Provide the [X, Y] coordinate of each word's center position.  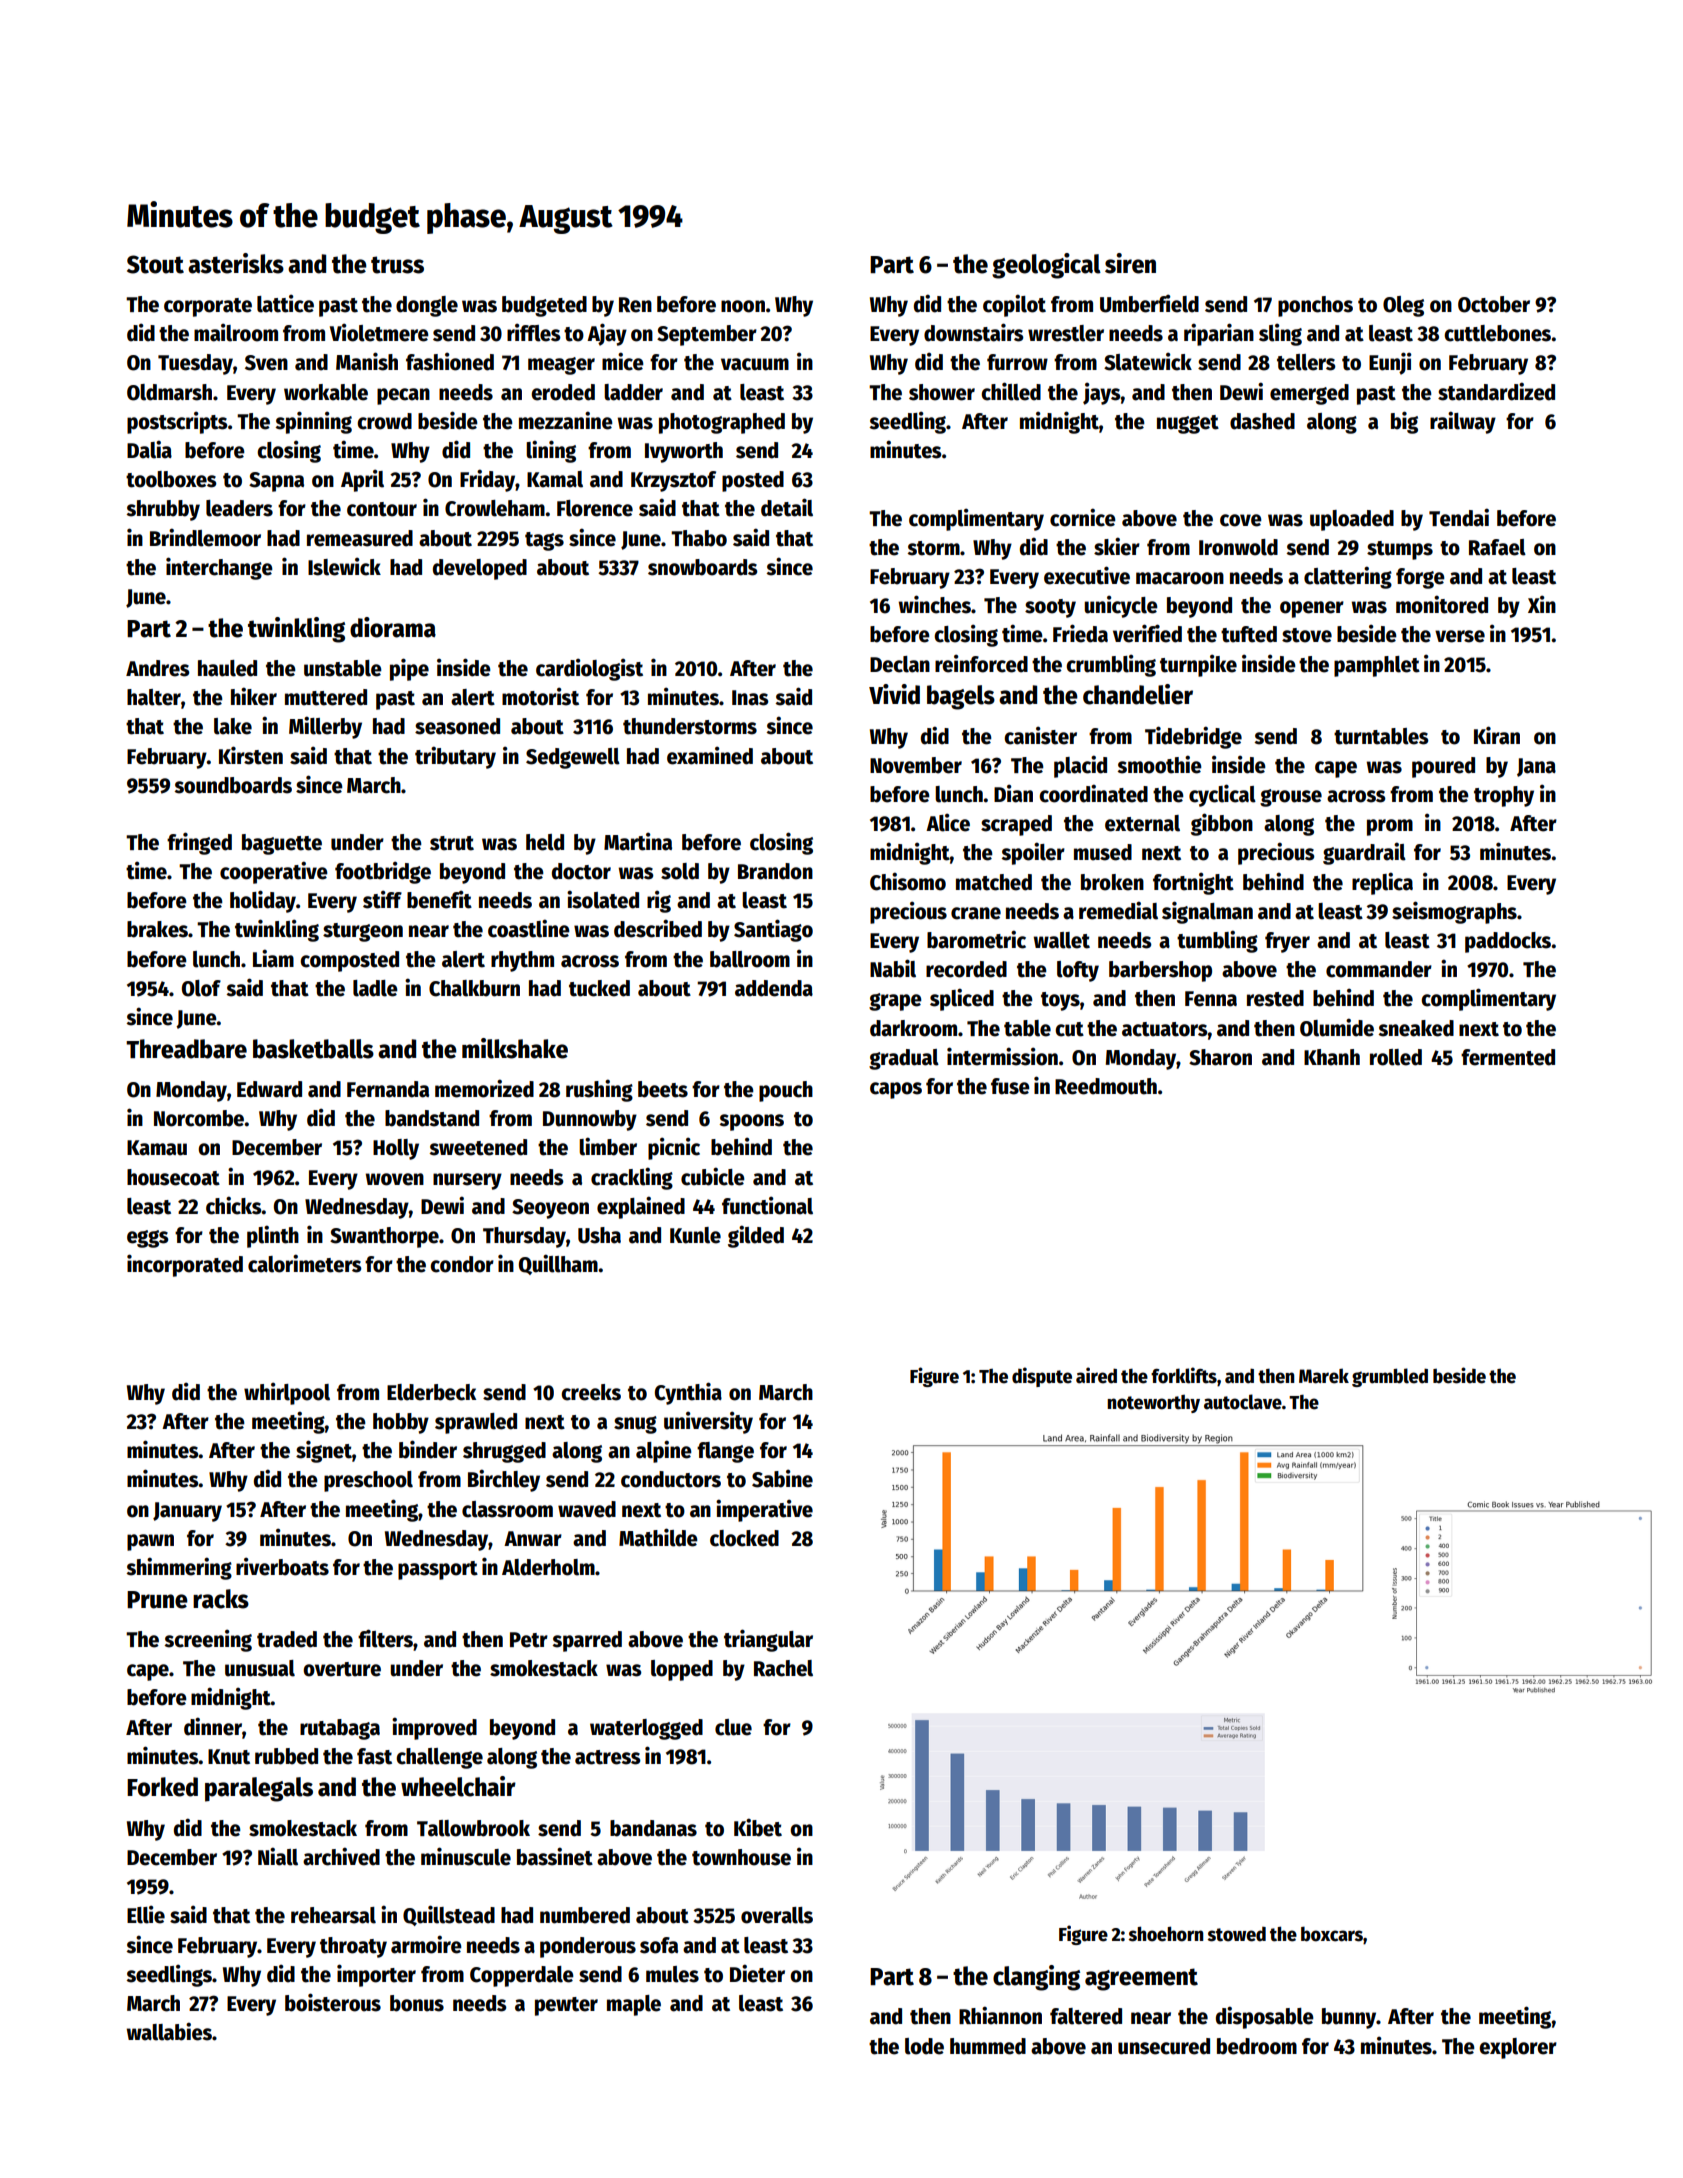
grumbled [1390, 1377]
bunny [1349, 2018]
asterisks [236, 263]
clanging [1036, 1978]
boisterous [333, 2002]
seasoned [457, 726]
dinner [213, 1726]
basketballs [313, 1049]
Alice [948, 822]
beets [663, 1089]
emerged [1309, 394]
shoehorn [1166, 1934]
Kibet [758, 1827]
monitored [1442, 604]
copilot [1014, 305]
